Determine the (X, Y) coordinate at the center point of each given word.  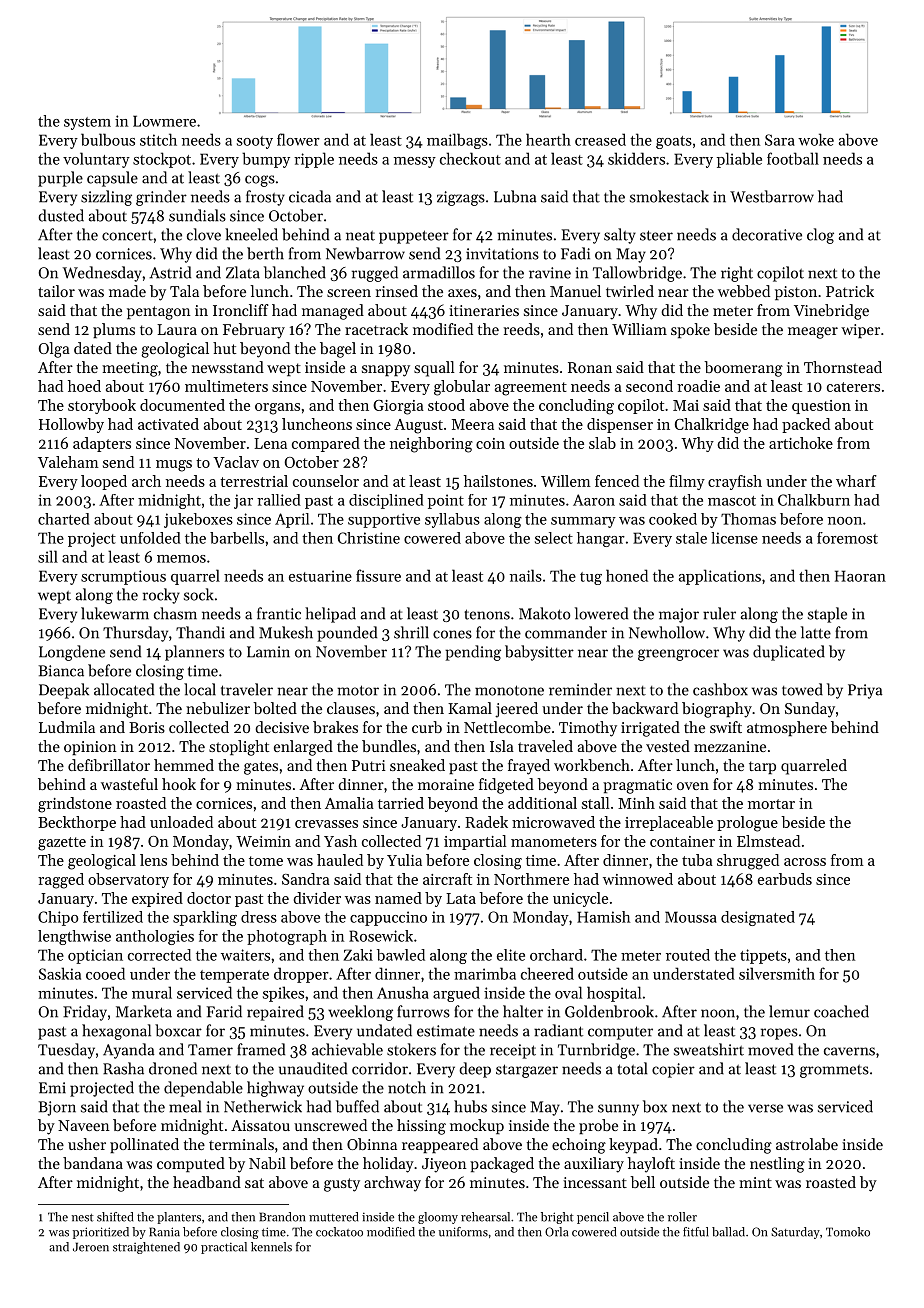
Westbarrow (772, 196)
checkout (470, 158)
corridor (380, 1068)
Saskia (60, 973)
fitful (696, 1232)
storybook (102, 406)
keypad (633, 1146)
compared (326, 444)
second (649, 386)
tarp (762, 767)
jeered (516, 710)
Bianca (61, 671)
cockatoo (339, 1232)
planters (179, 1218)
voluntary (96, 160)
